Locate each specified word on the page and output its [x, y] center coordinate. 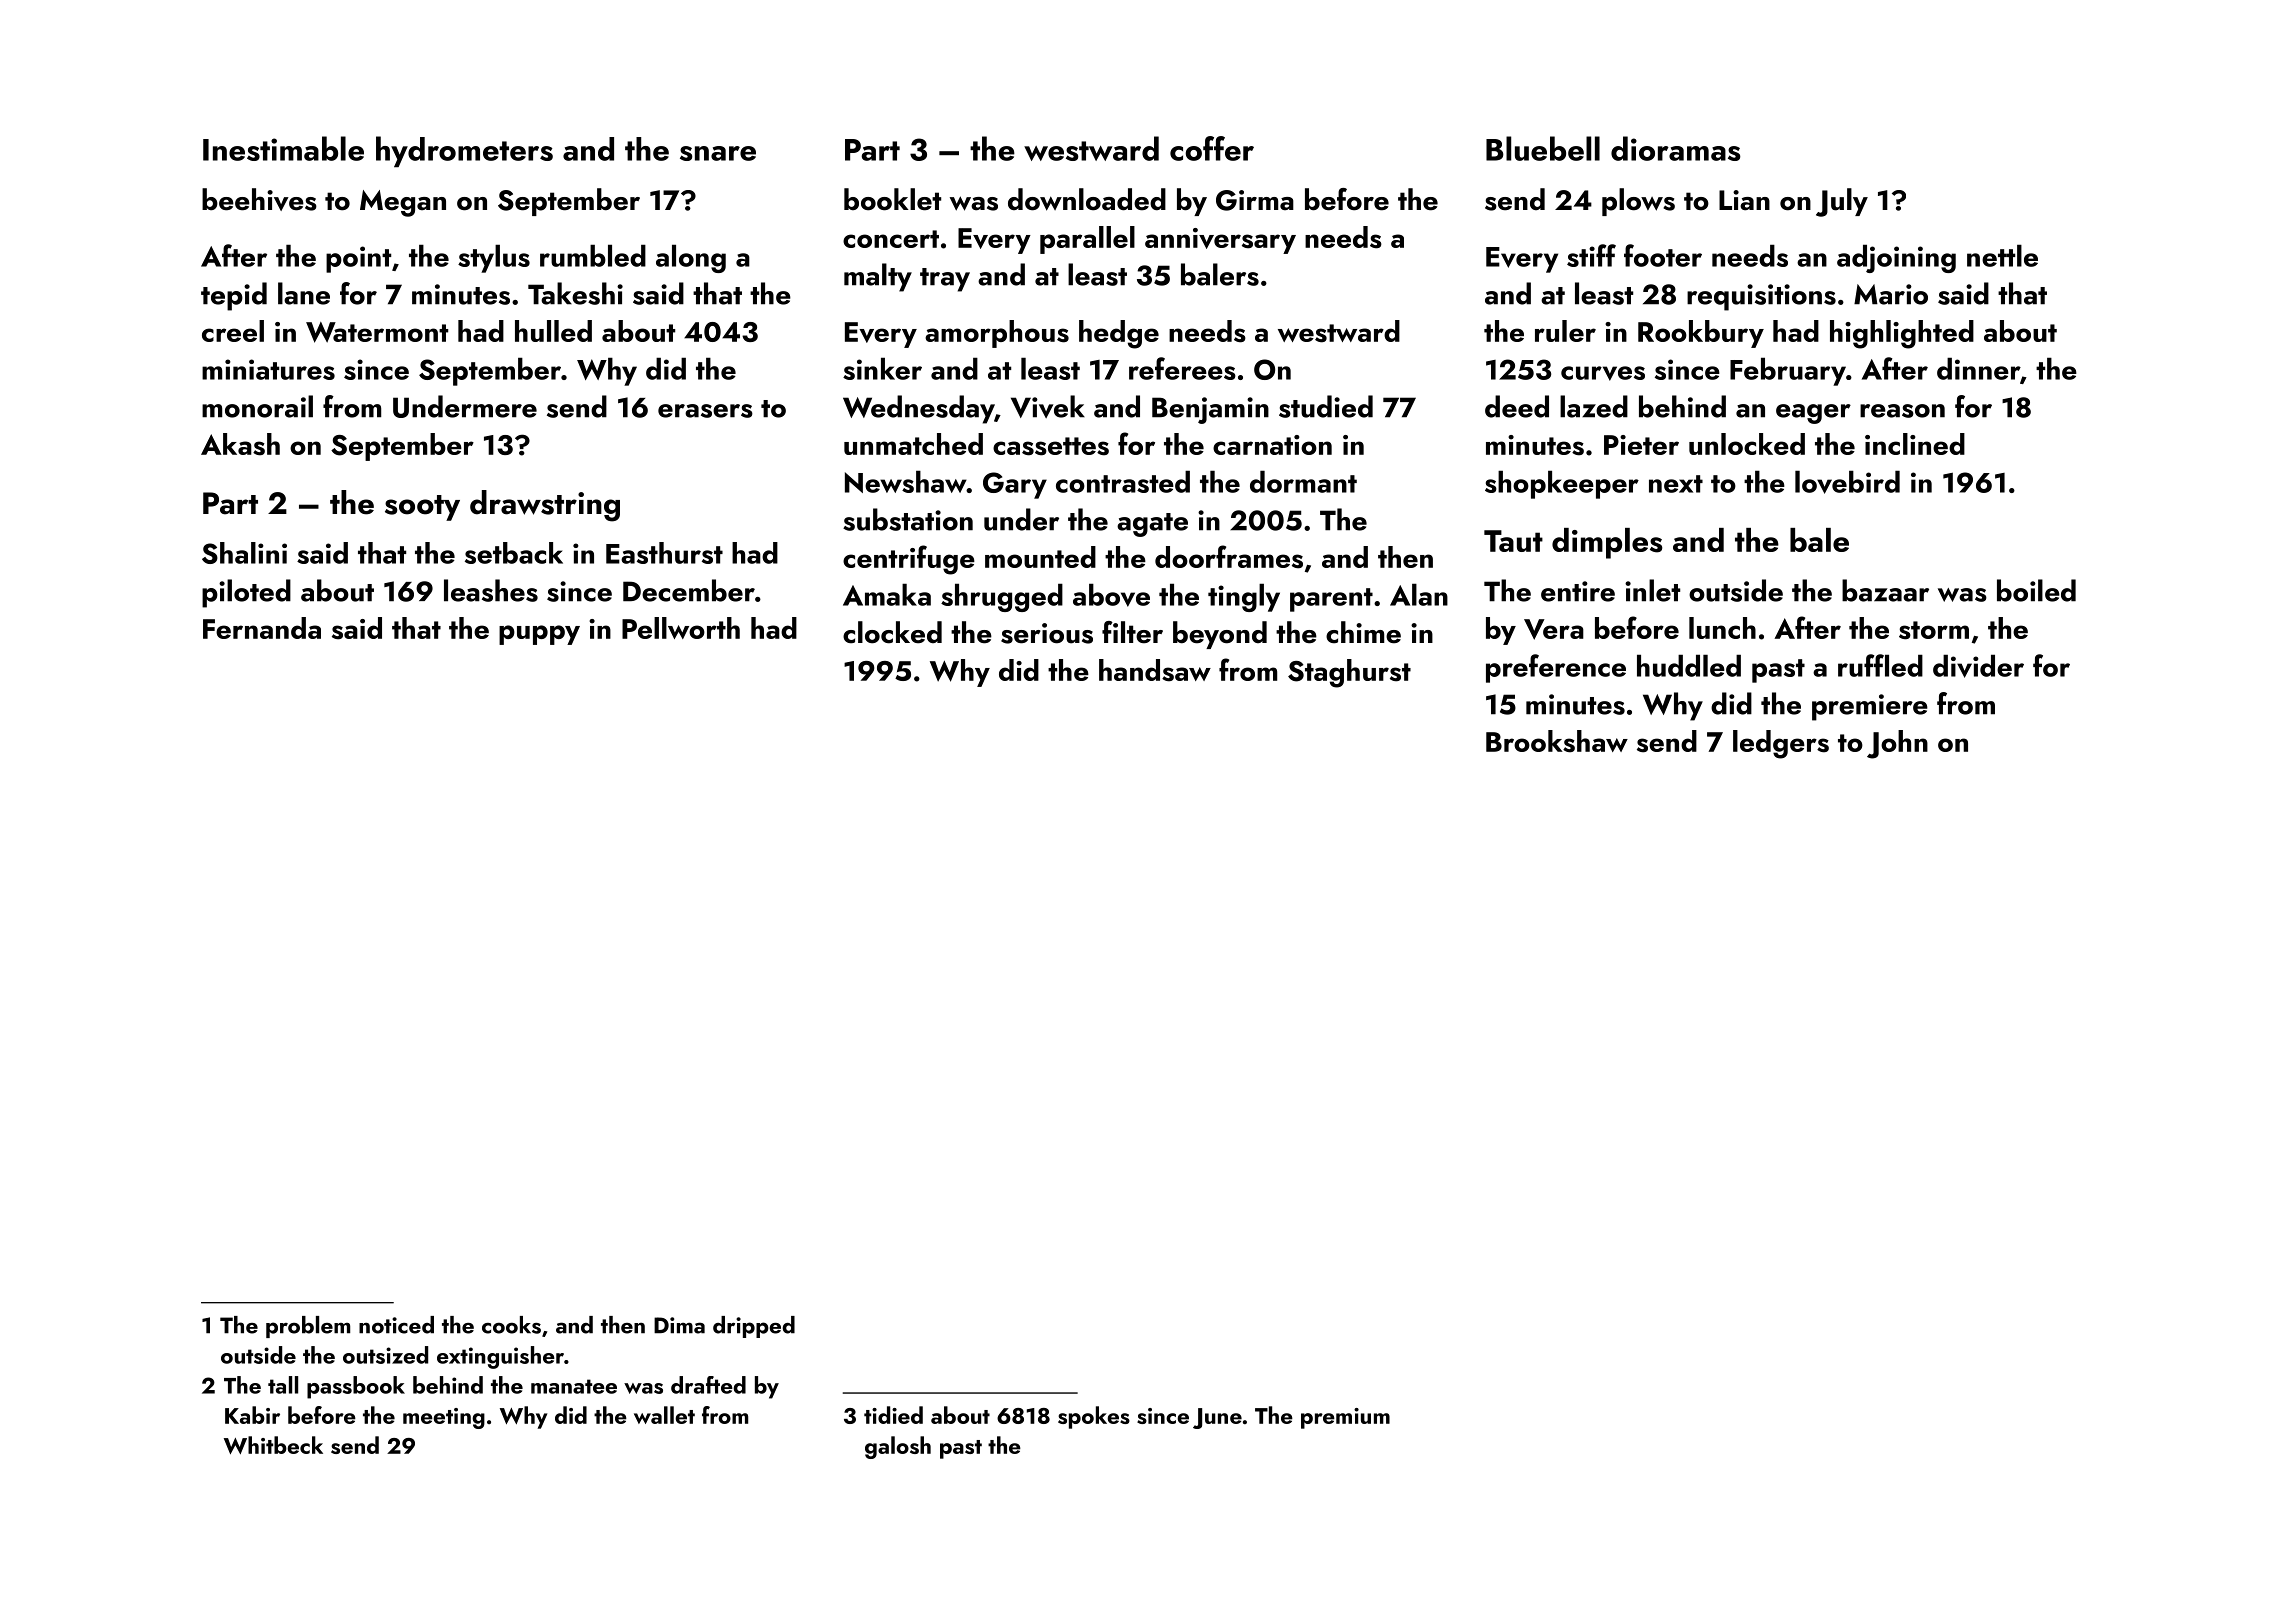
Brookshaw [1557, 741]
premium [1345, 1418]
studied [1326, 406]
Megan [403, 203]
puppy [539, 635]
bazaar [1885, 590]
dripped [754, 1327]
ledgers [1781, 744]
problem [308, 1327]
